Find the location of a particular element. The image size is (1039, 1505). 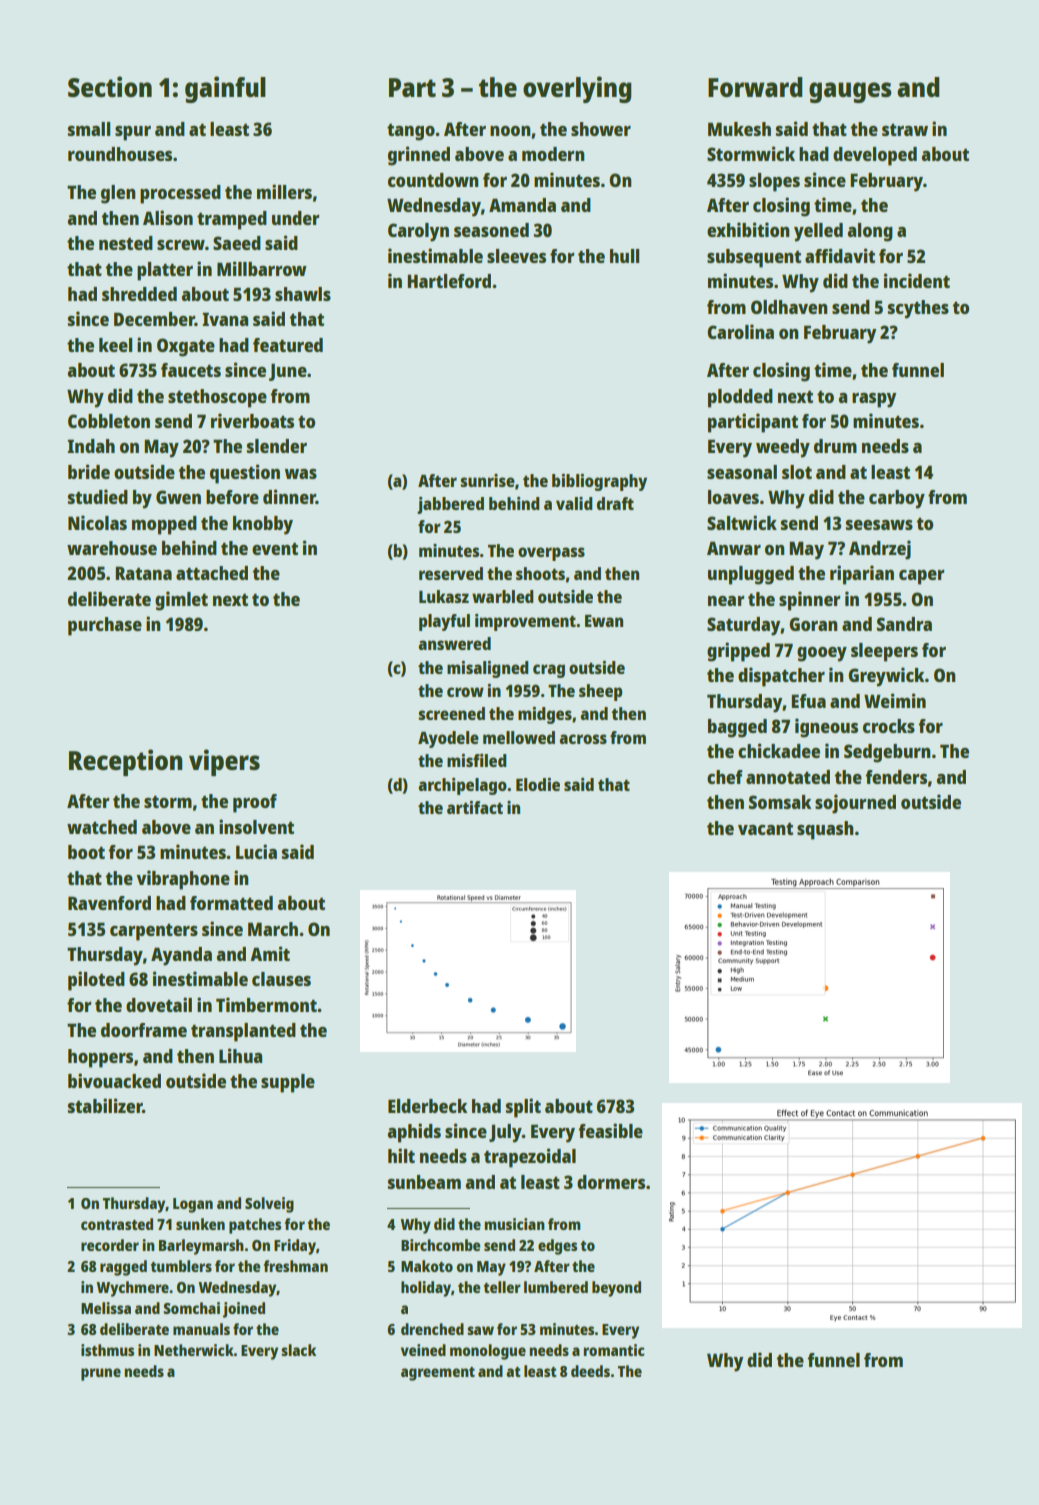

event is located at coordinates (275, 548).
